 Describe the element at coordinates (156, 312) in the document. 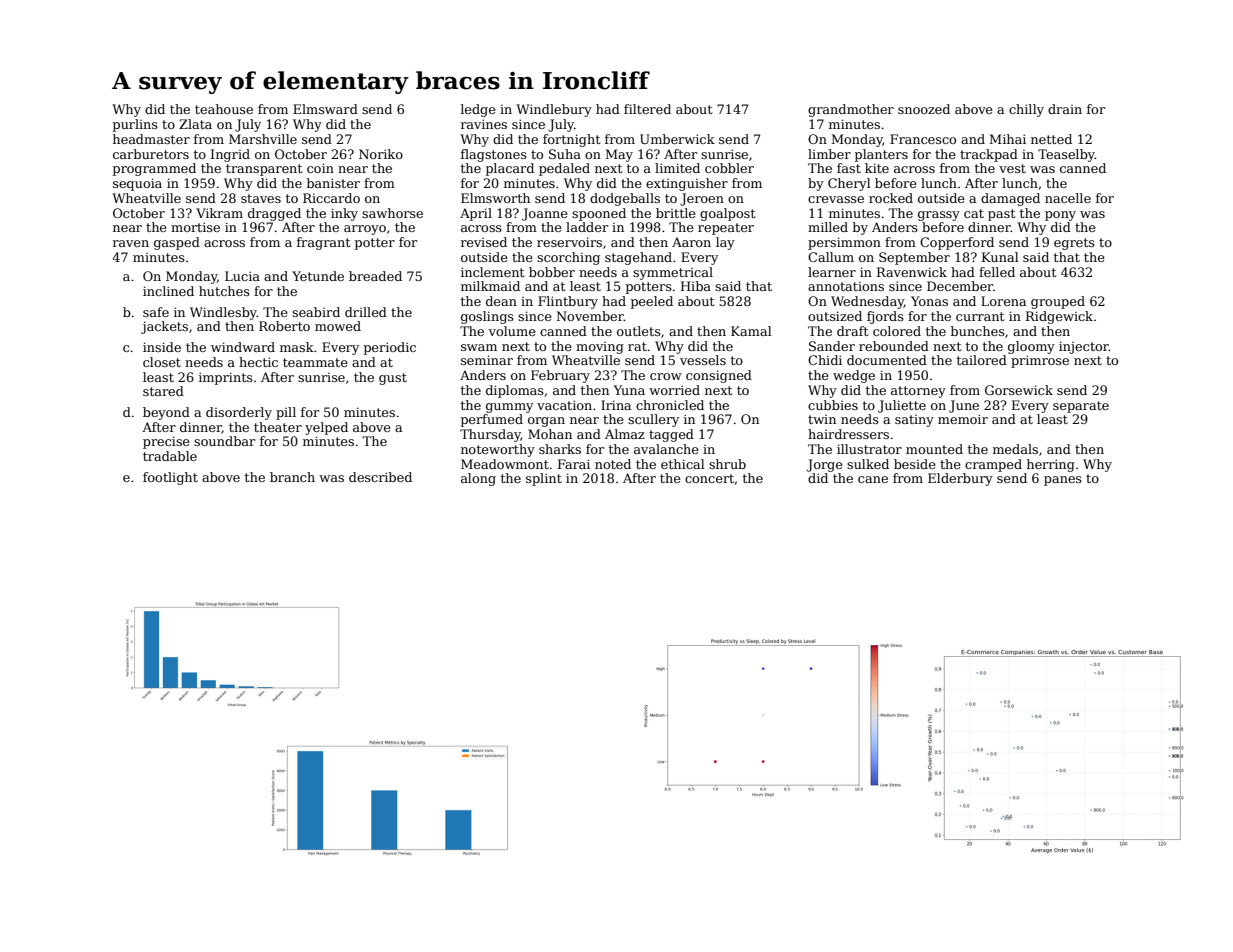

I see `safe` at that location.
